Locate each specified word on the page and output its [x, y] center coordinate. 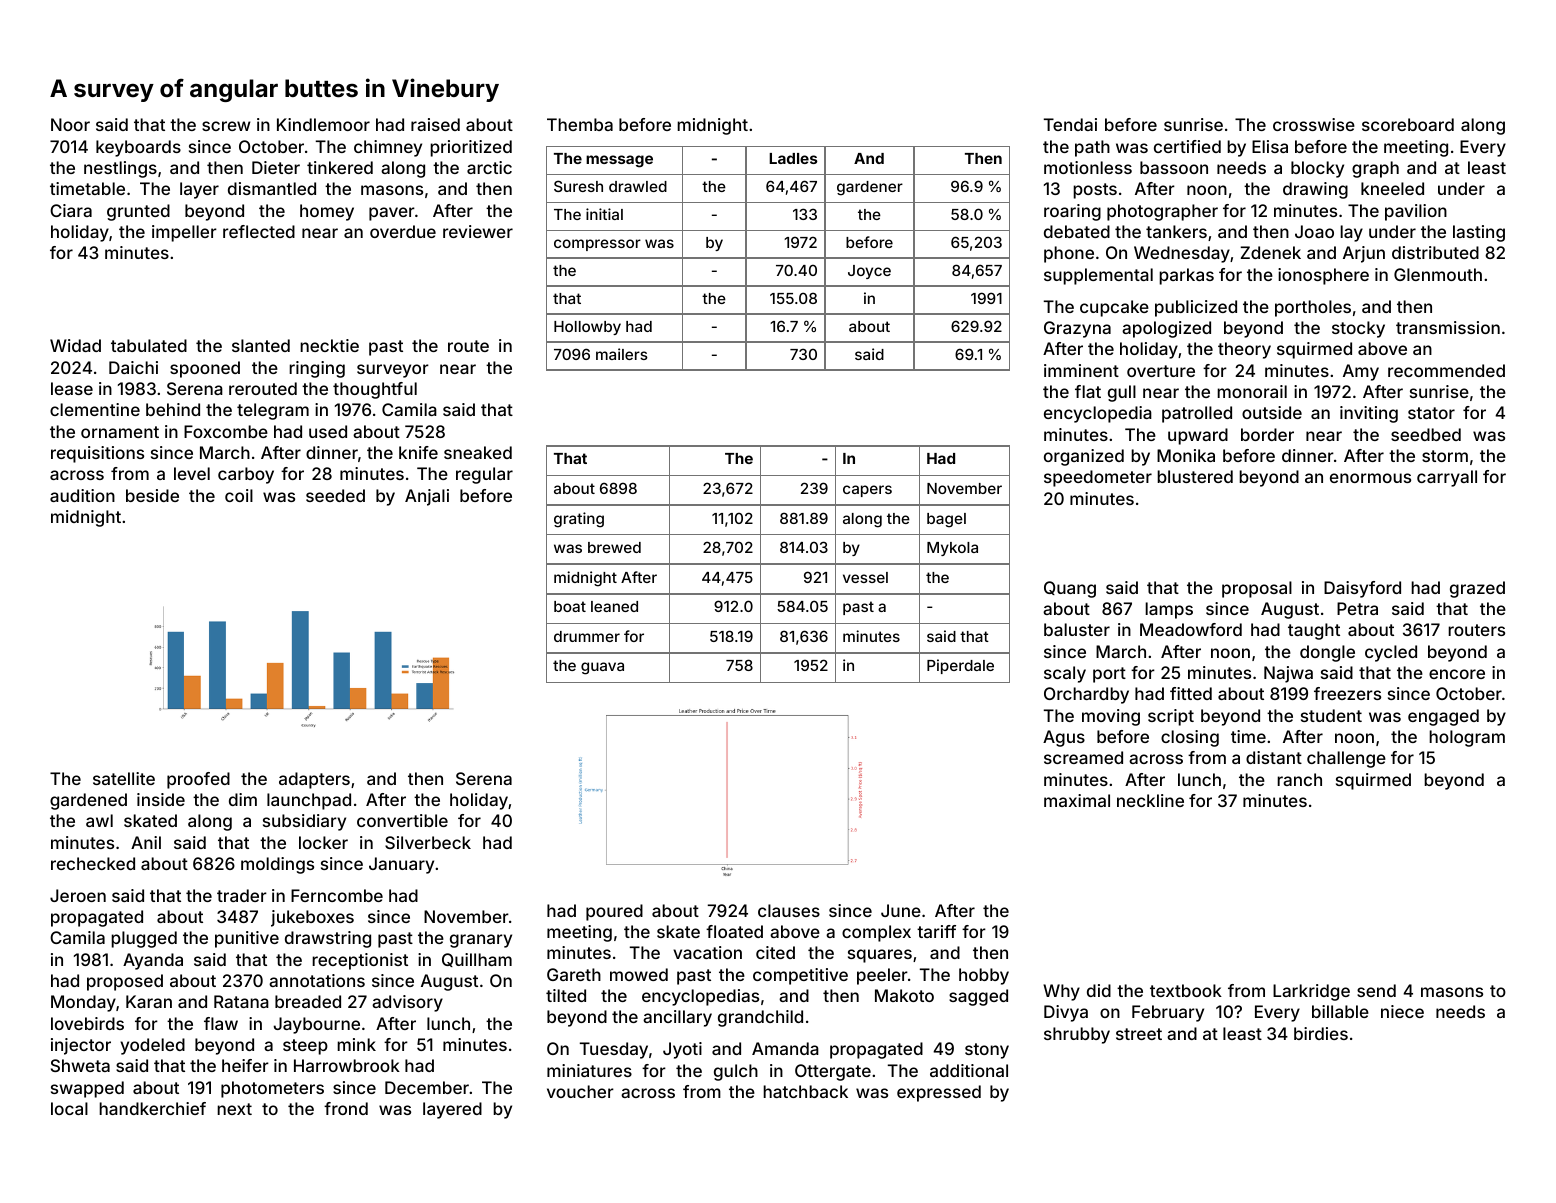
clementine [95, 409]
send [1376, 990]
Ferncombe [337, 895]
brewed [614, 547]
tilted [566, 995]
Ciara [71, 210]
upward [1198, 436]
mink [356, 1044]
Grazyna [1077, 329]
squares [880, 956]
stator [1431, 413]
